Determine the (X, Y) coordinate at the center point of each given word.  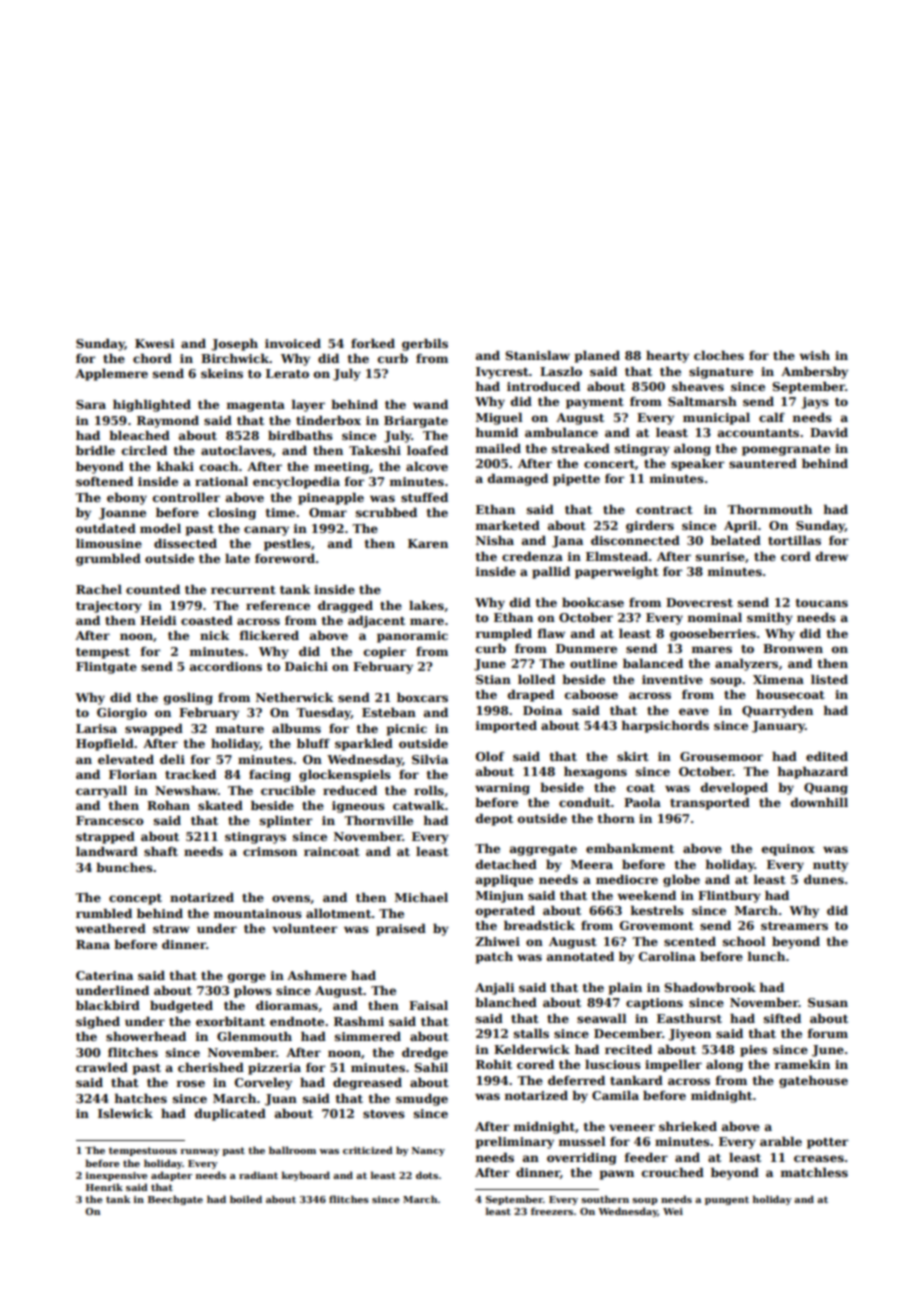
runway (200, 1152)
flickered (269, 635)
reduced (350, 790)
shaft (161, 851)
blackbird (108, 1005)
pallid (551, 572)
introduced (543, 386)
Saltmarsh (702, 401)
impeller (673, 1065)
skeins (222, 373)
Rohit (494, 1064)
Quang (826, 789)
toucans (822, 603)
